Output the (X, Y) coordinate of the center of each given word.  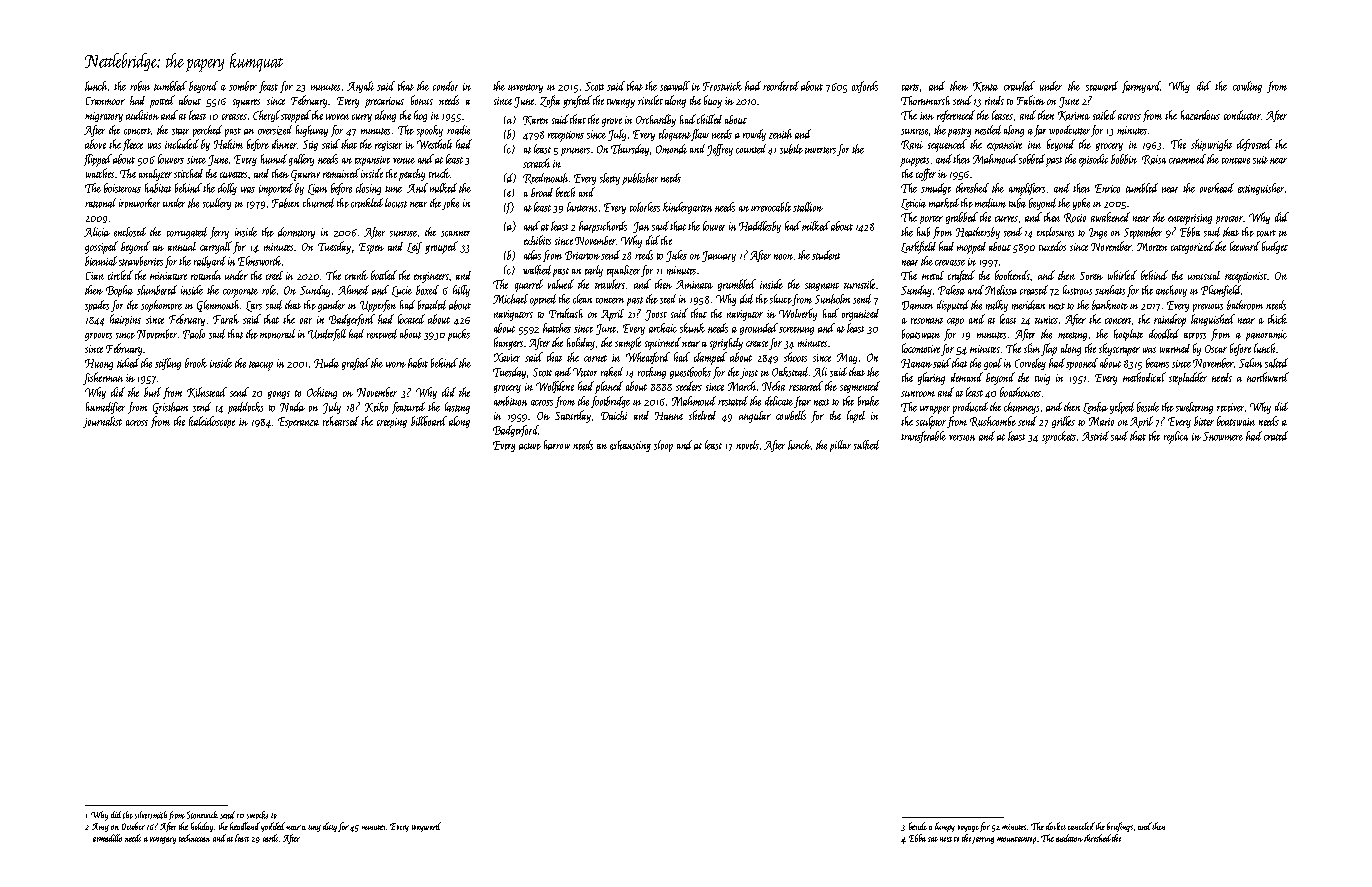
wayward (426, 827)
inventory (525, 88)
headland (245, 826)
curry (362, 118)
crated (1276, 436)
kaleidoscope (212, 422)
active (530, 446)
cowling (1247, 87)
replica (1176, 437)
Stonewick (202, 815)
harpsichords (603, 227)
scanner (455, 234)
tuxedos (1052, 246)
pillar (840, 446)
